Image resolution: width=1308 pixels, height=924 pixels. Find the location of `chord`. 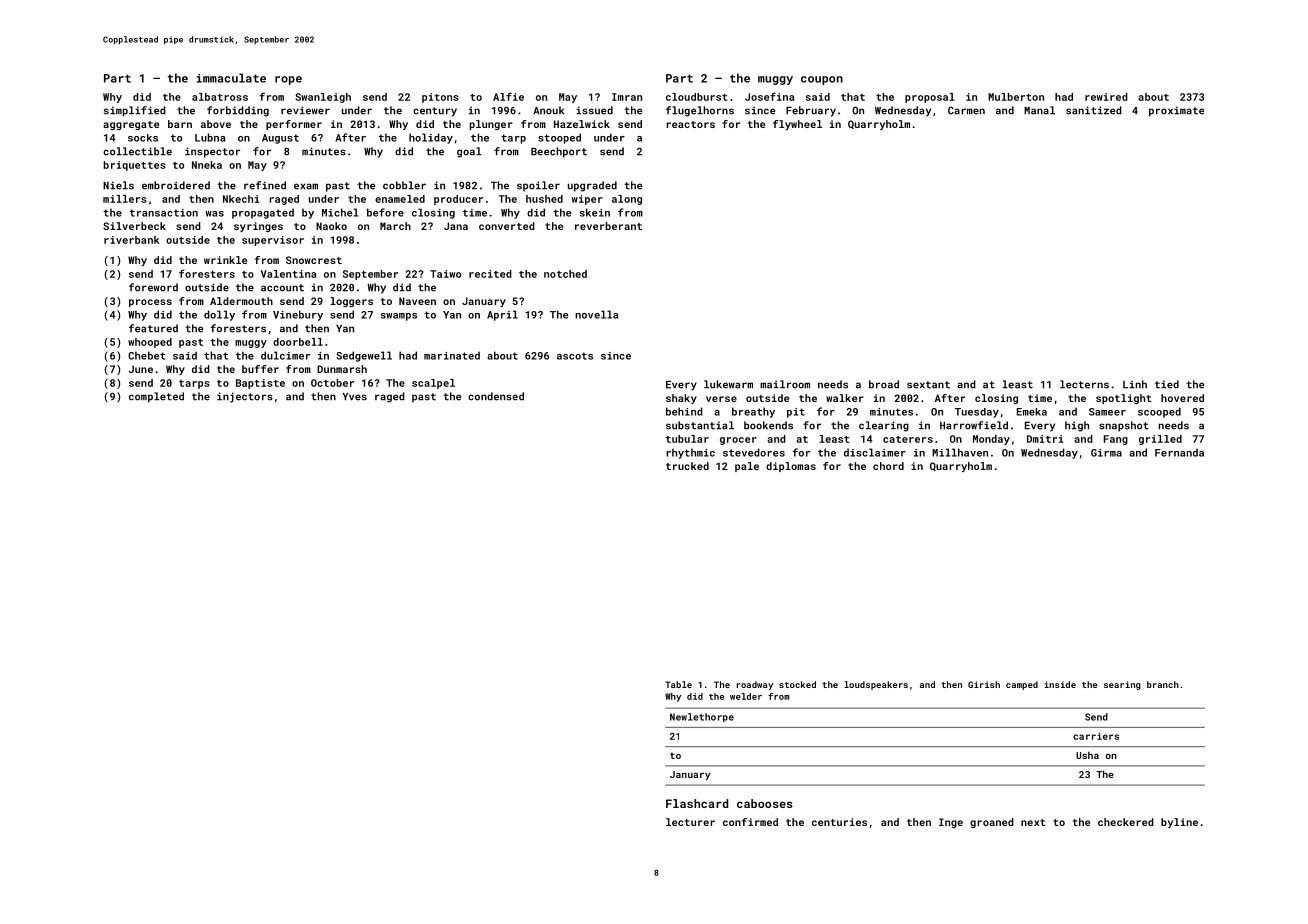

chord is located at coordinates (888, 466).
